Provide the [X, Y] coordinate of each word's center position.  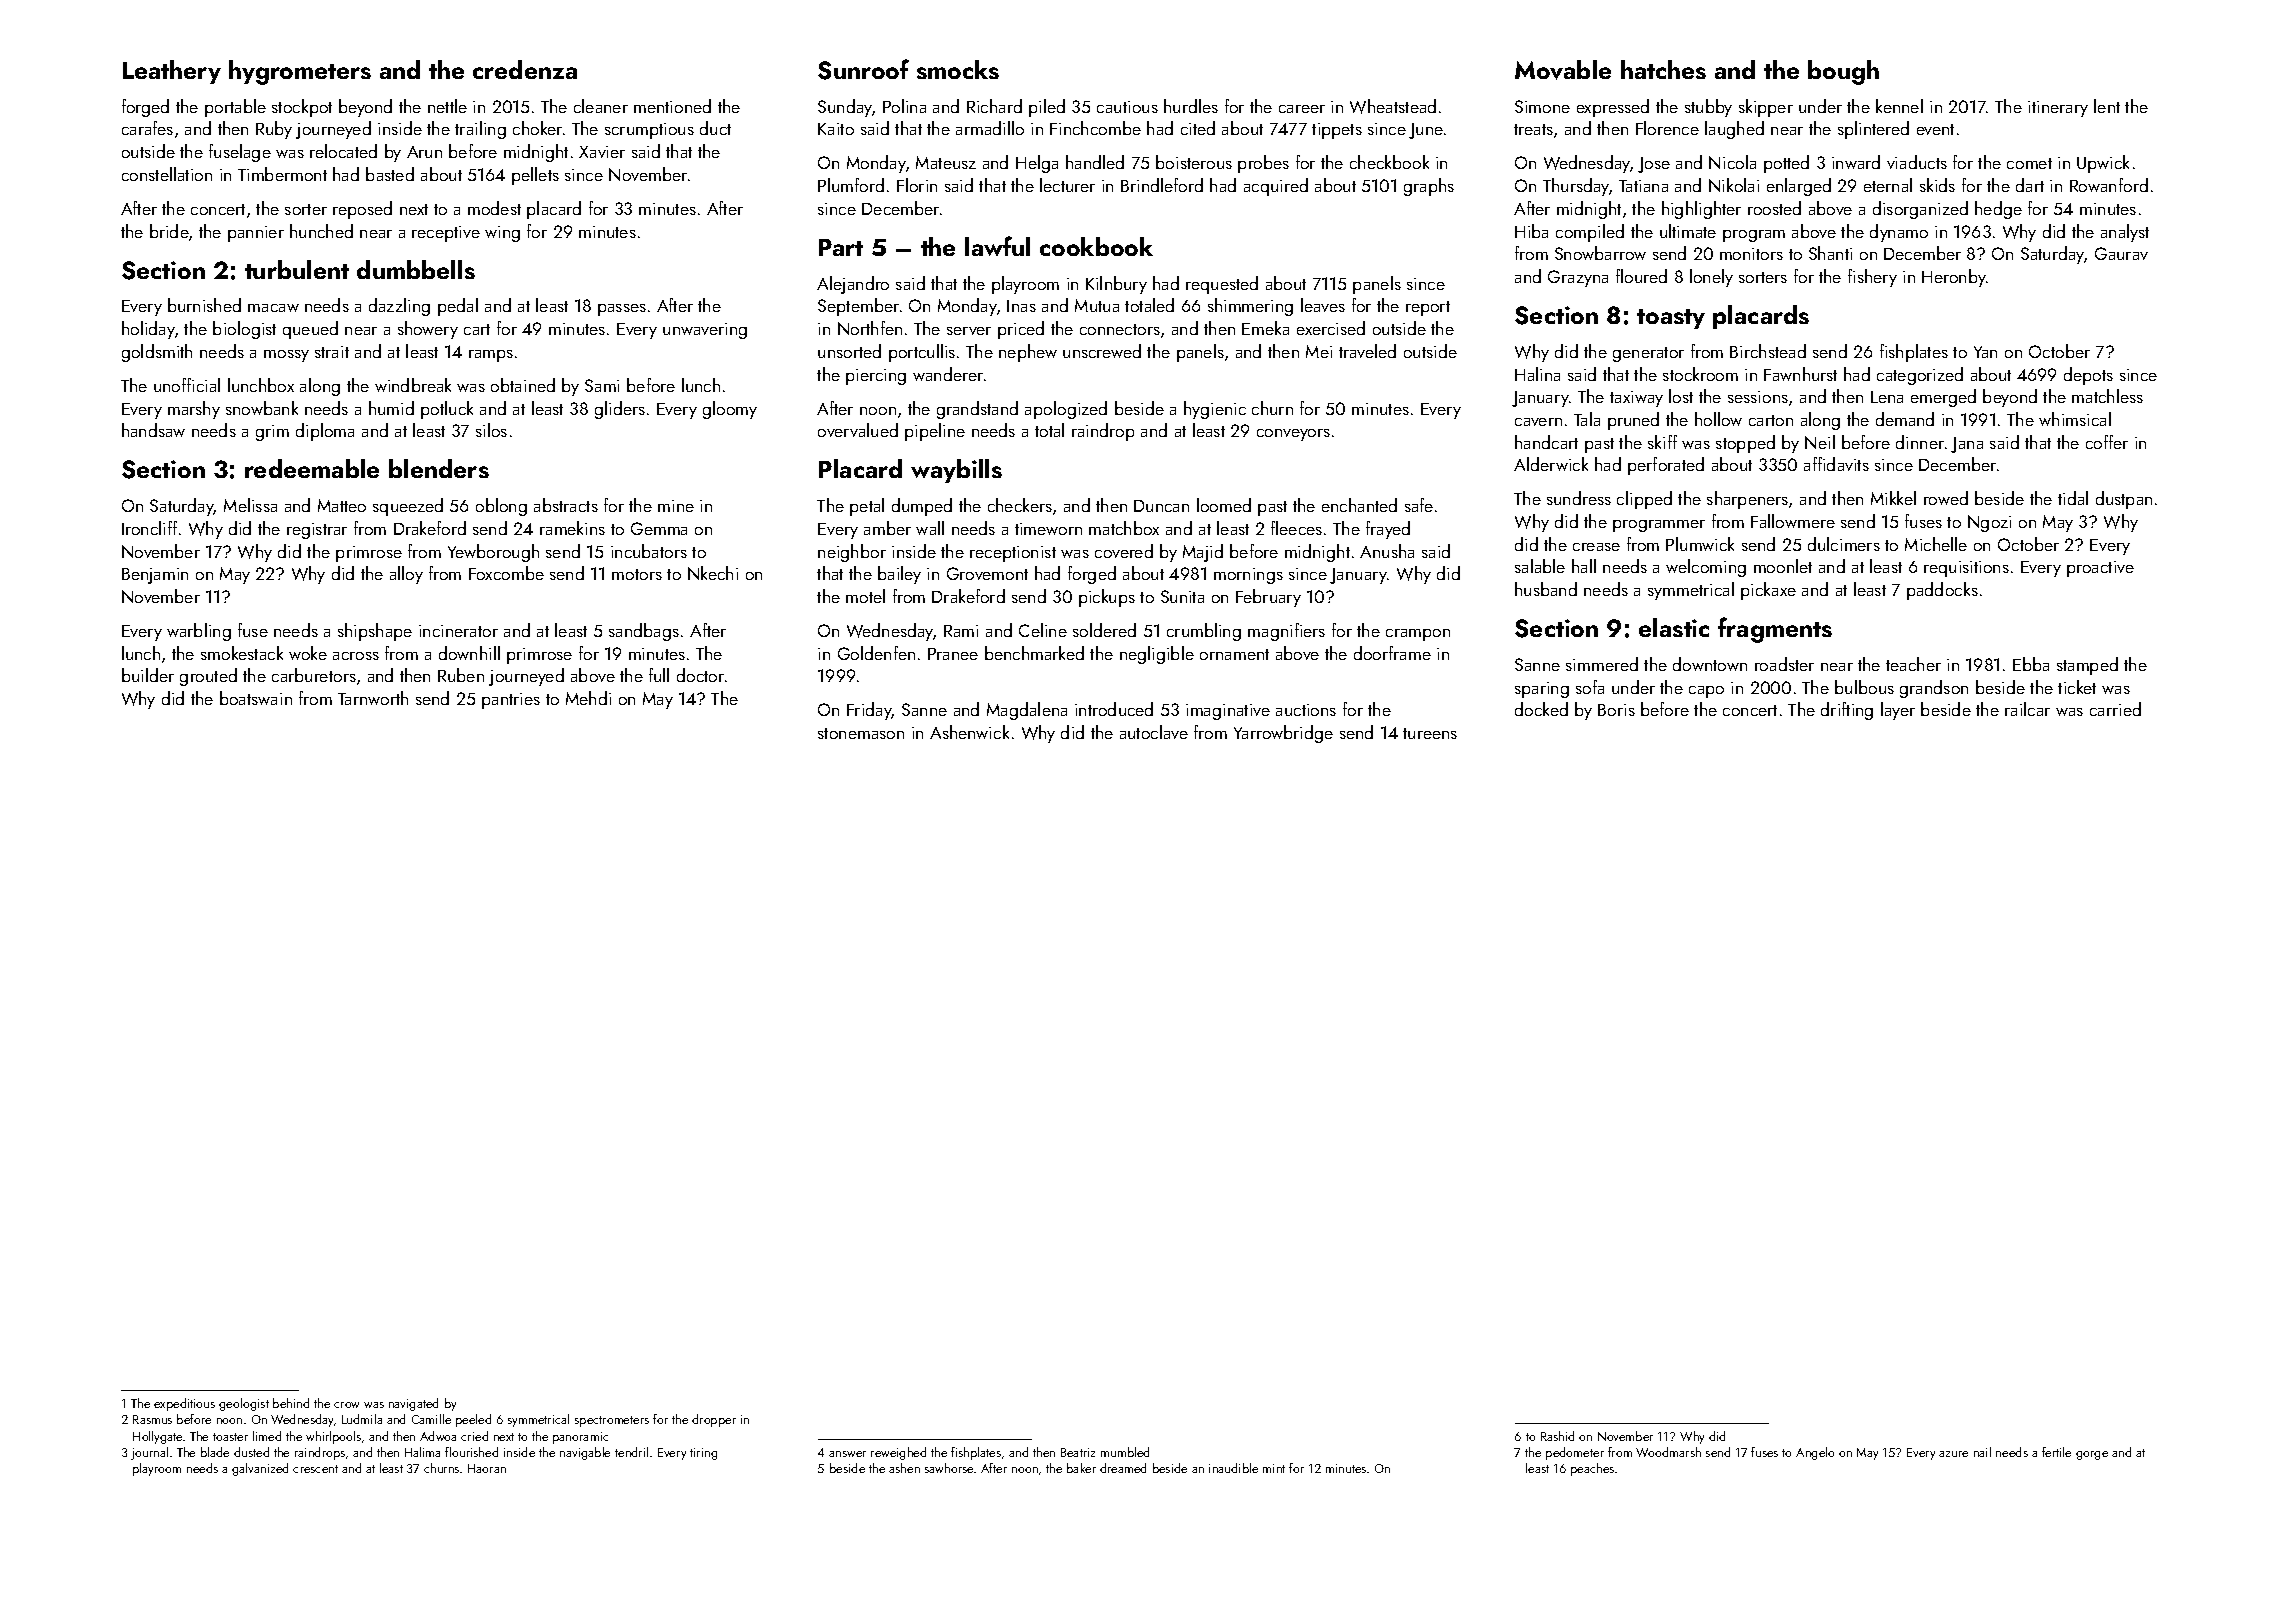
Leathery [172, 72]
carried [2115, 709]
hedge [1998, 210]
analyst [2125, 233]
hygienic [1215, 410]
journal [149, 1453]
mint [1274, 1468]
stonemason [861, 733]
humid [391, 408]
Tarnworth [373, 698]
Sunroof [863, 69]
